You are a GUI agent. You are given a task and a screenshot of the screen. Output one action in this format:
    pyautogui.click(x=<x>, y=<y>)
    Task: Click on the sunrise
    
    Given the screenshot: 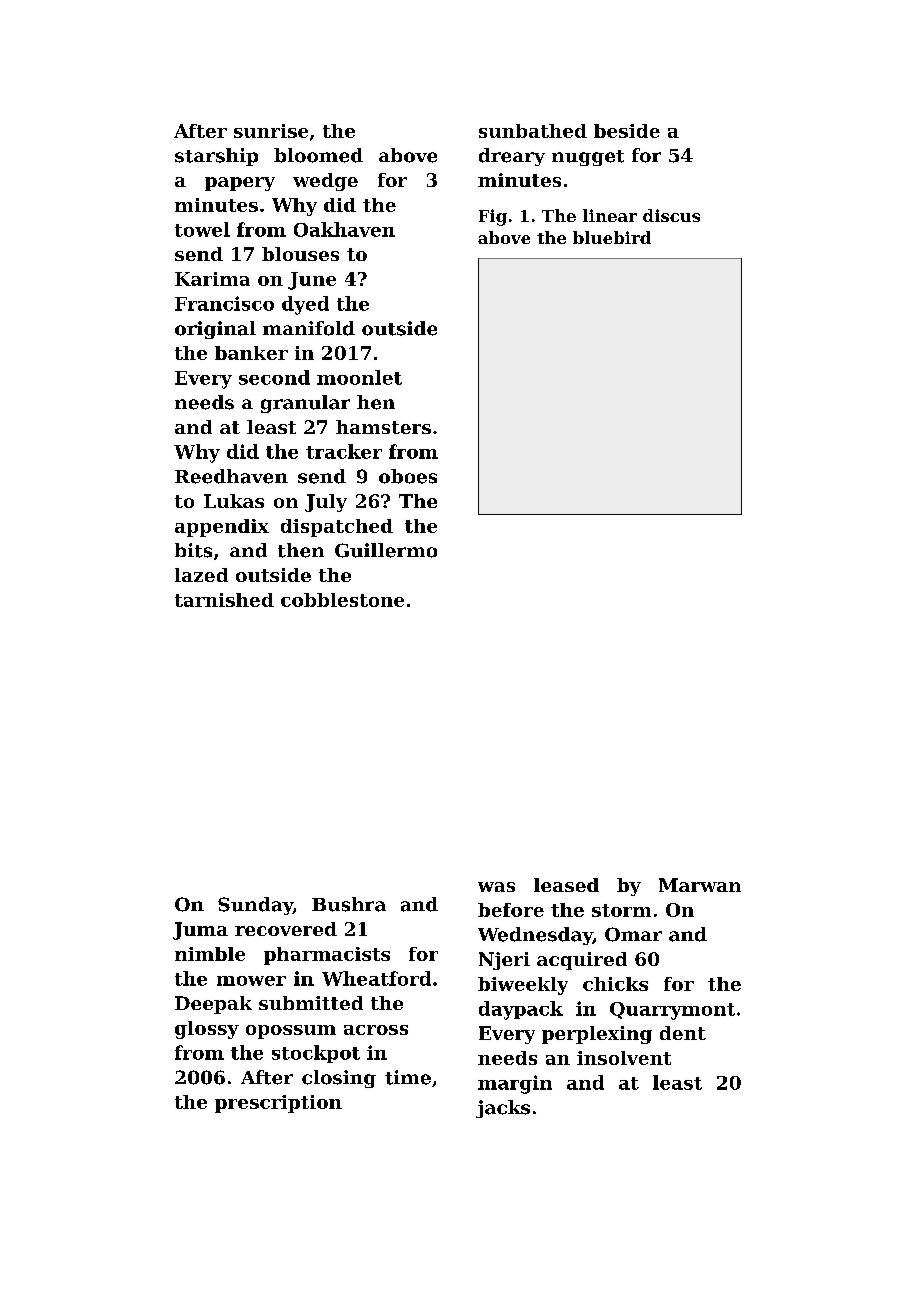 What is the action you would take?
    pyautogui.click(x=271, y=131)
